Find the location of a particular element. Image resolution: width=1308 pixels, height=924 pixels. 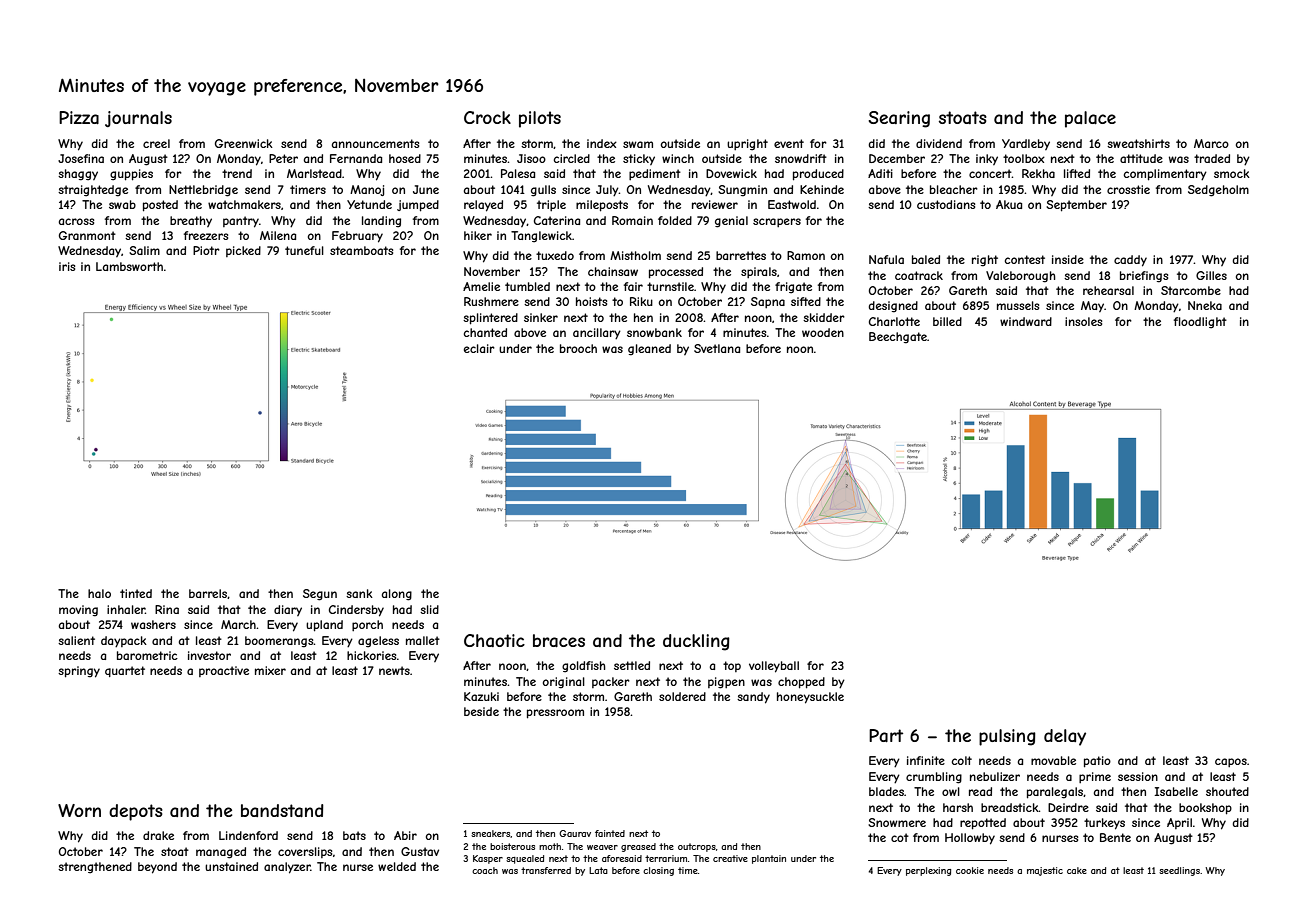

chanted is located at coordinates (485, 332).
